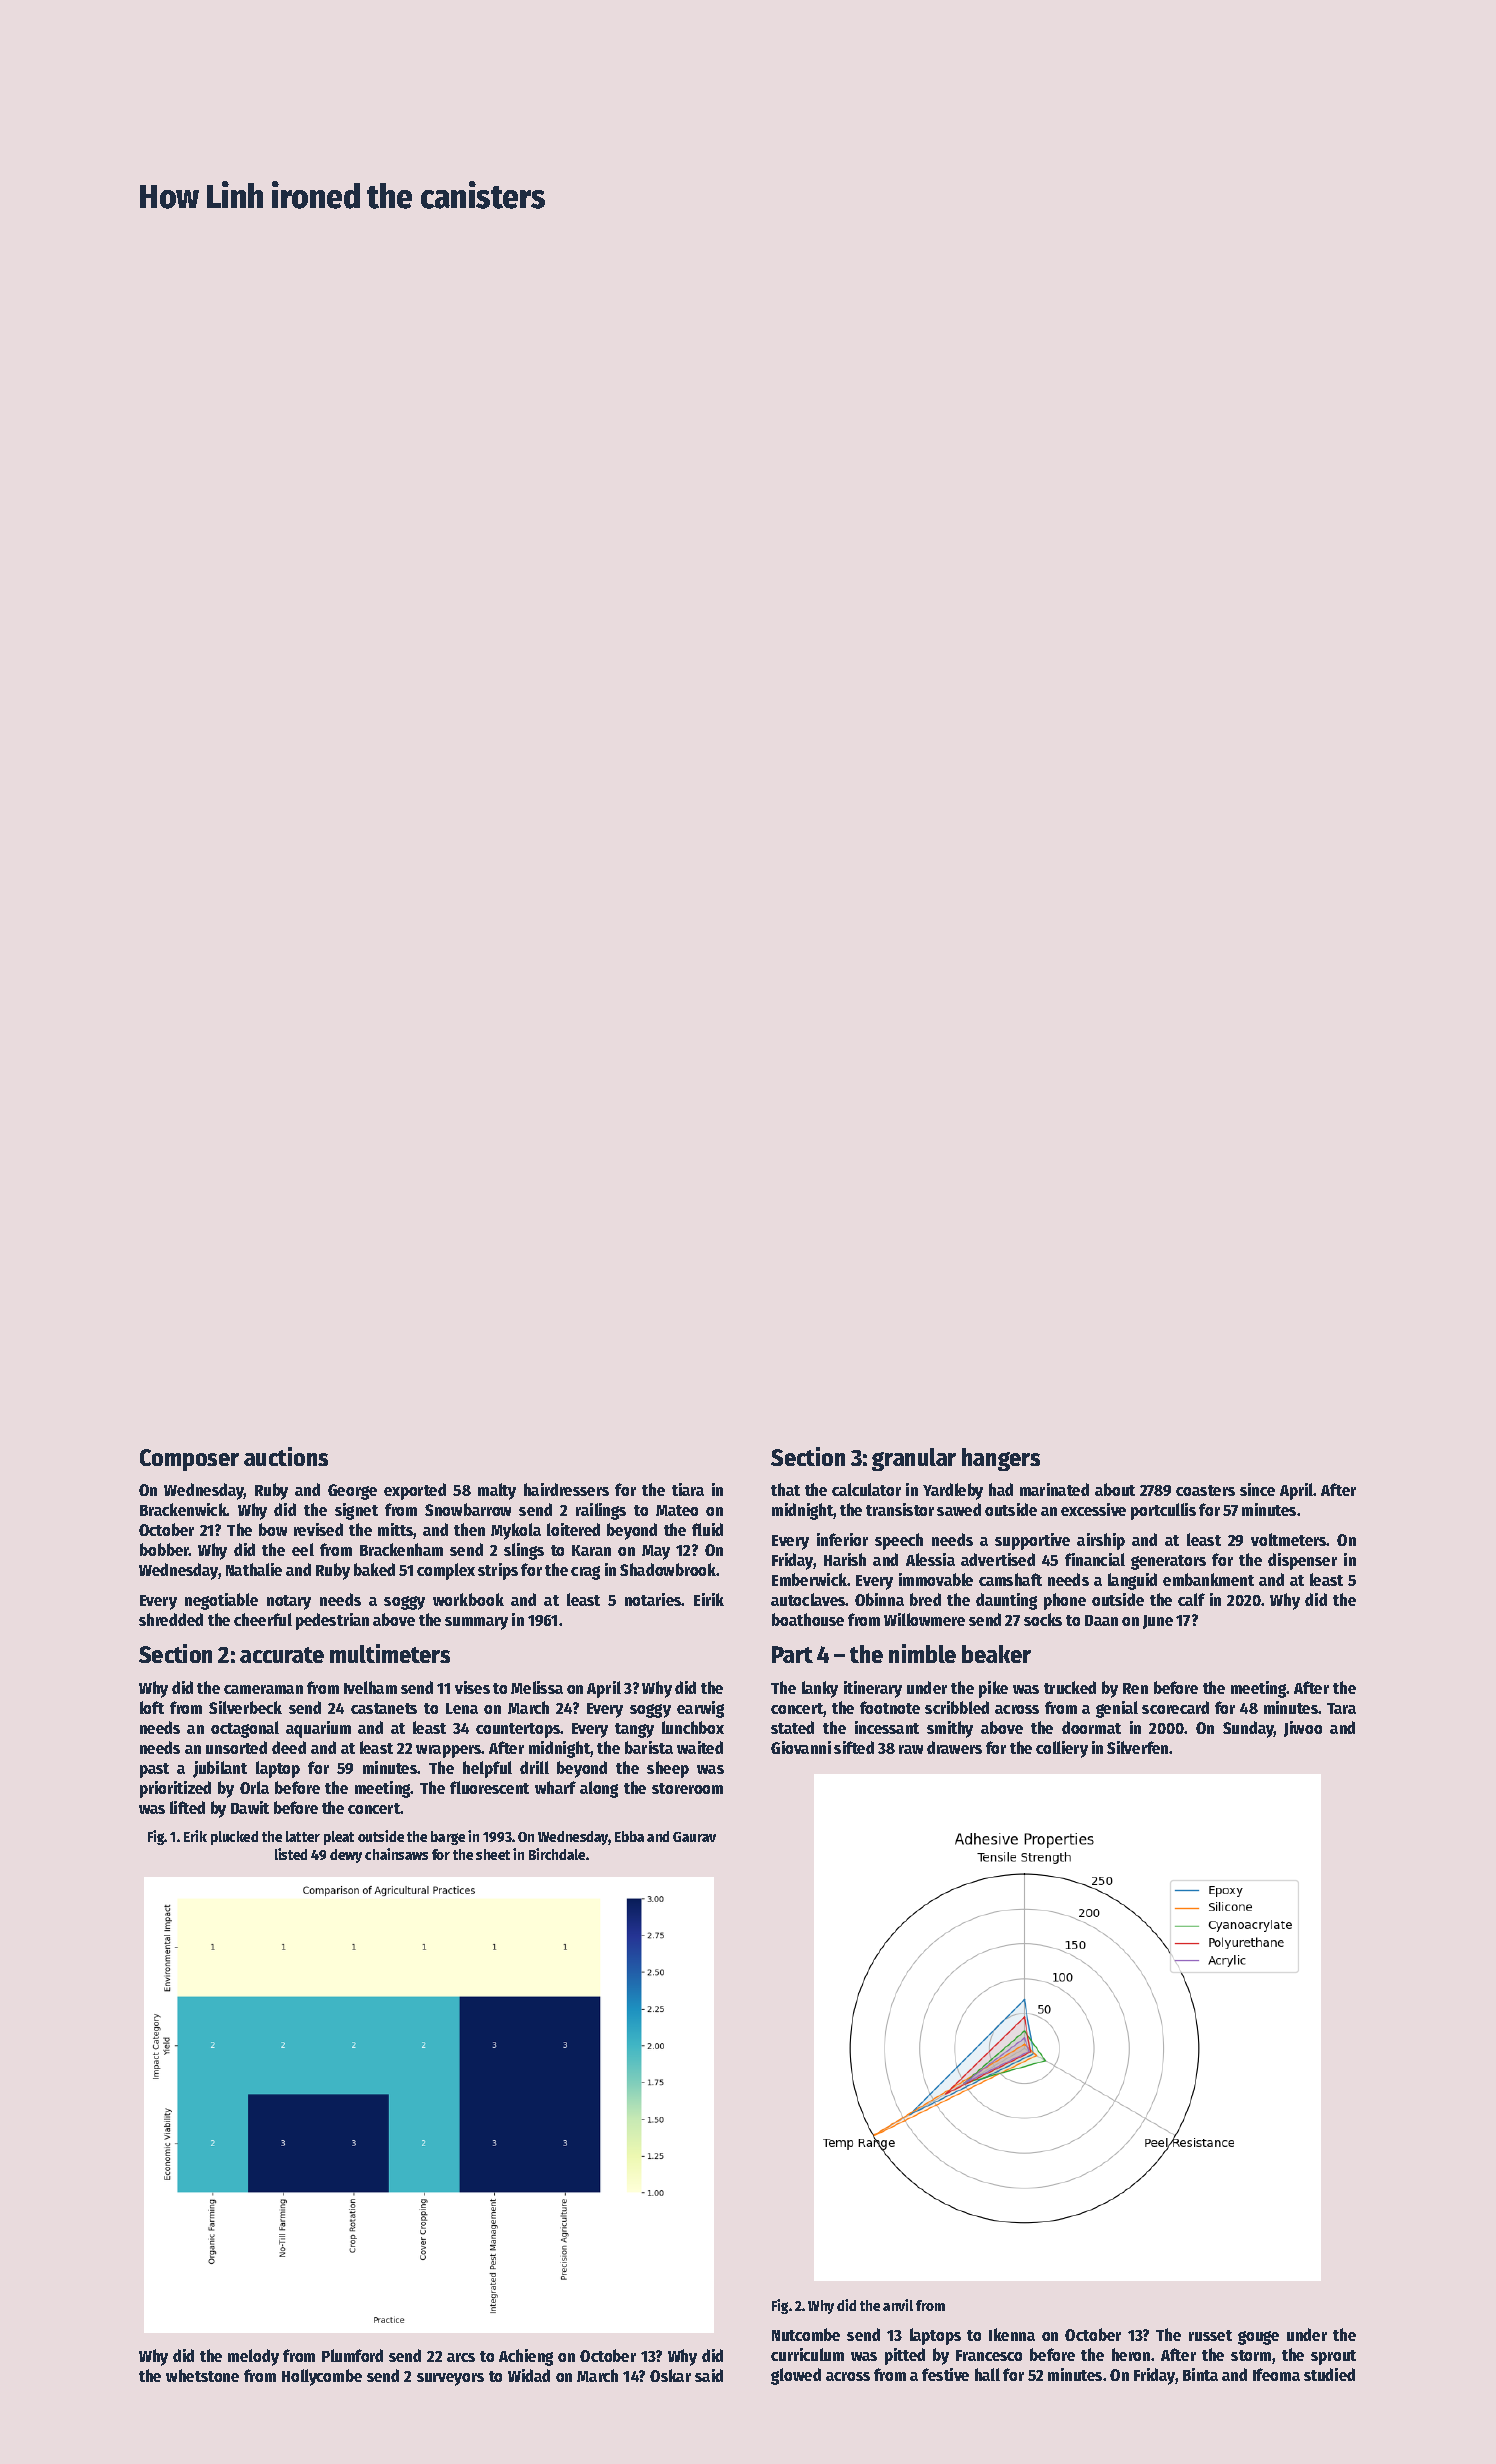  Describe the element at coordinates (1137, 1747) in the screenshot. I see `Silverfen` at that location.
